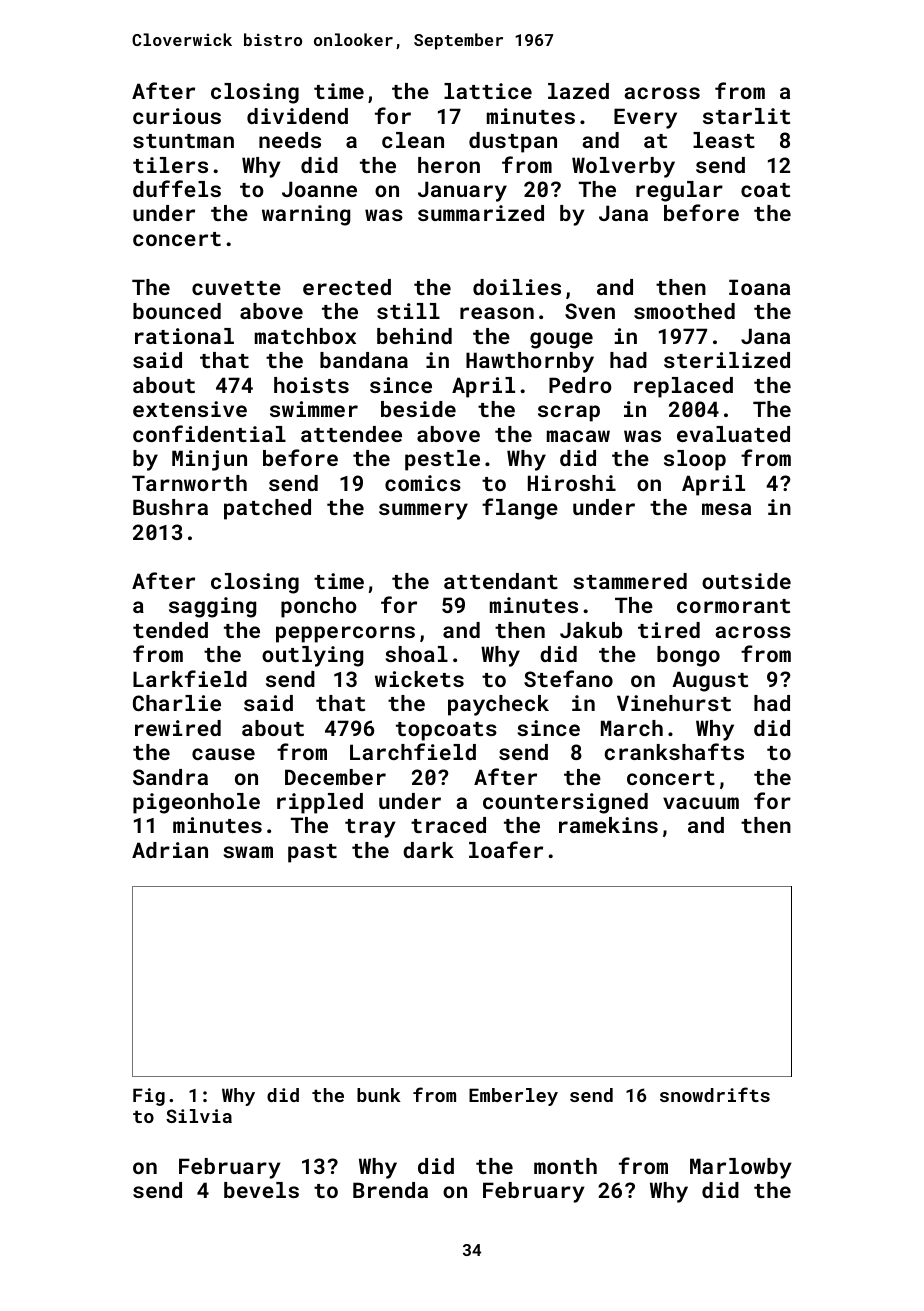 The width and height of the document is (924, 1311). Describe the element at coordinates (578, 91) in the document. I see `lazed` at that location.
